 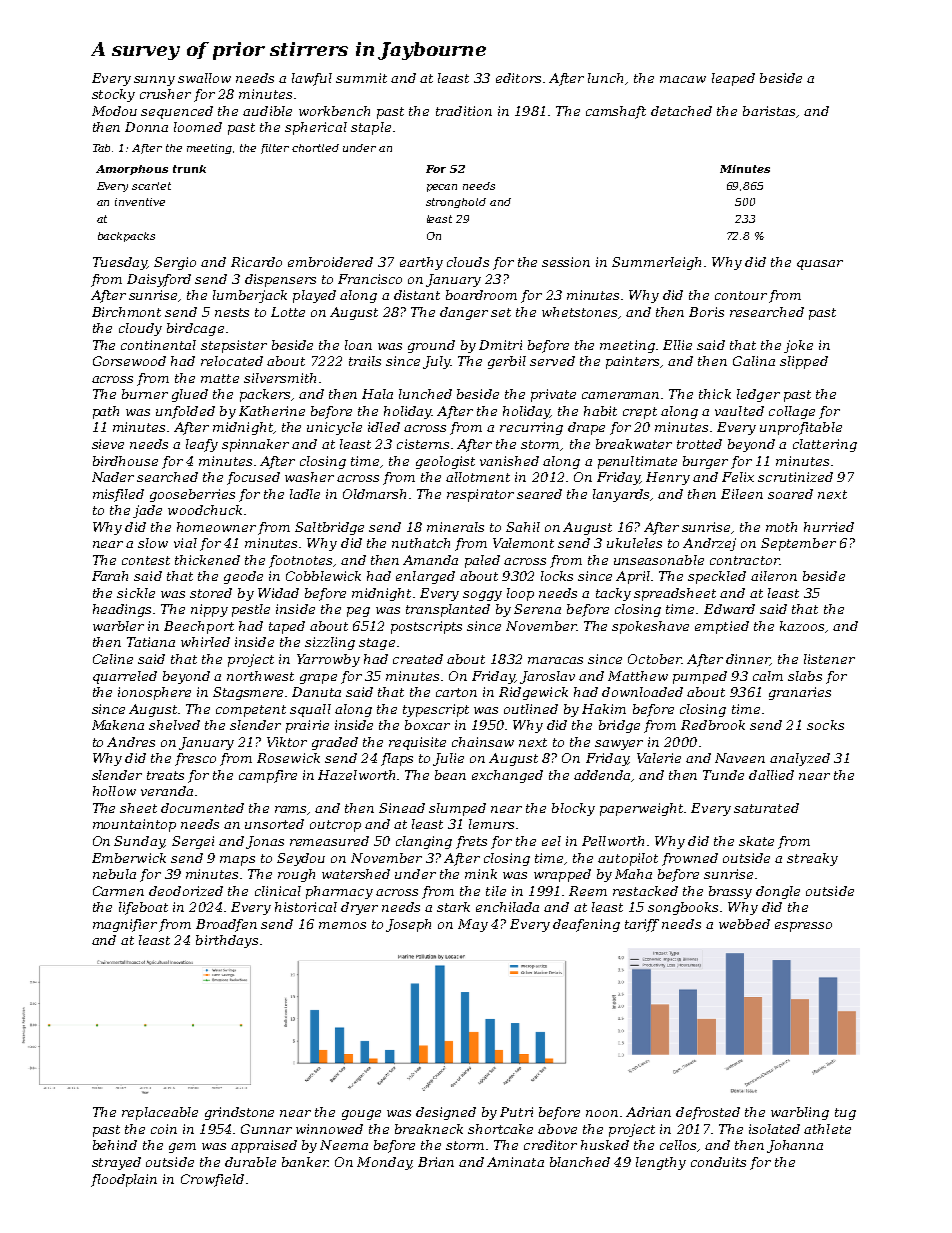 I want to click on clattering, so click(x=825, y=445).
